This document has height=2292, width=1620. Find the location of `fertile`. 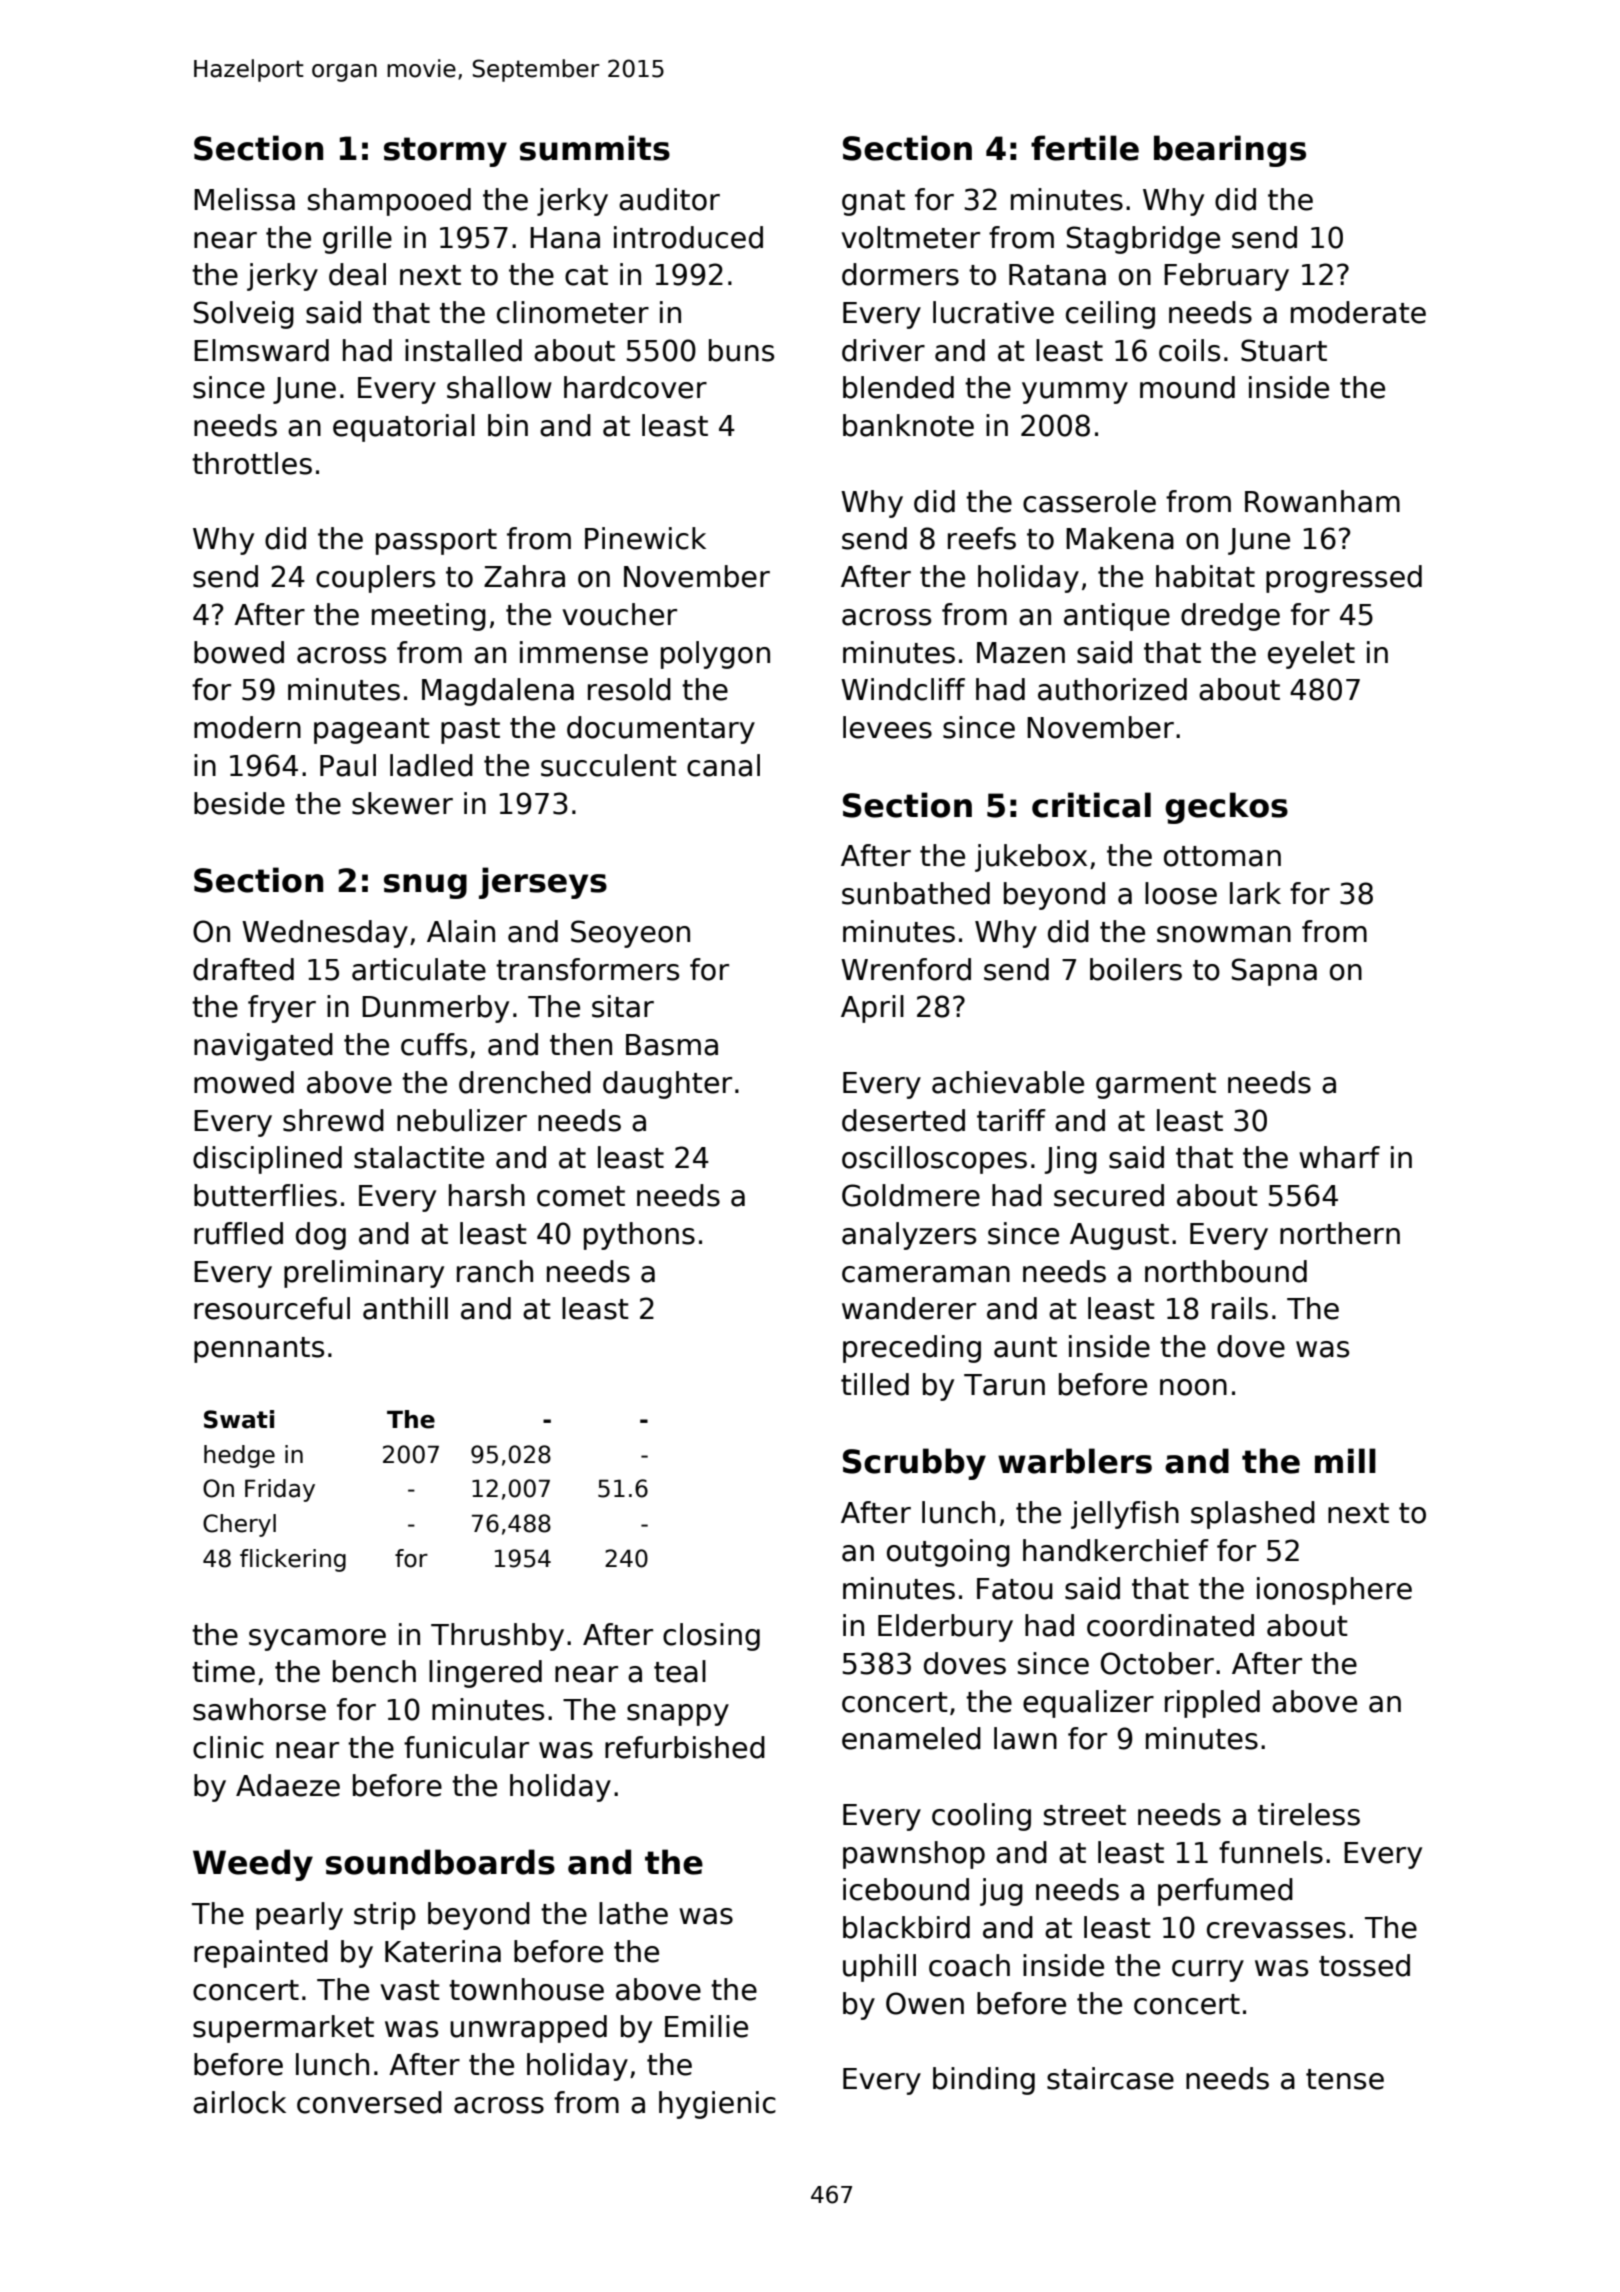

fertile is located at coordinates (1085, 148).
